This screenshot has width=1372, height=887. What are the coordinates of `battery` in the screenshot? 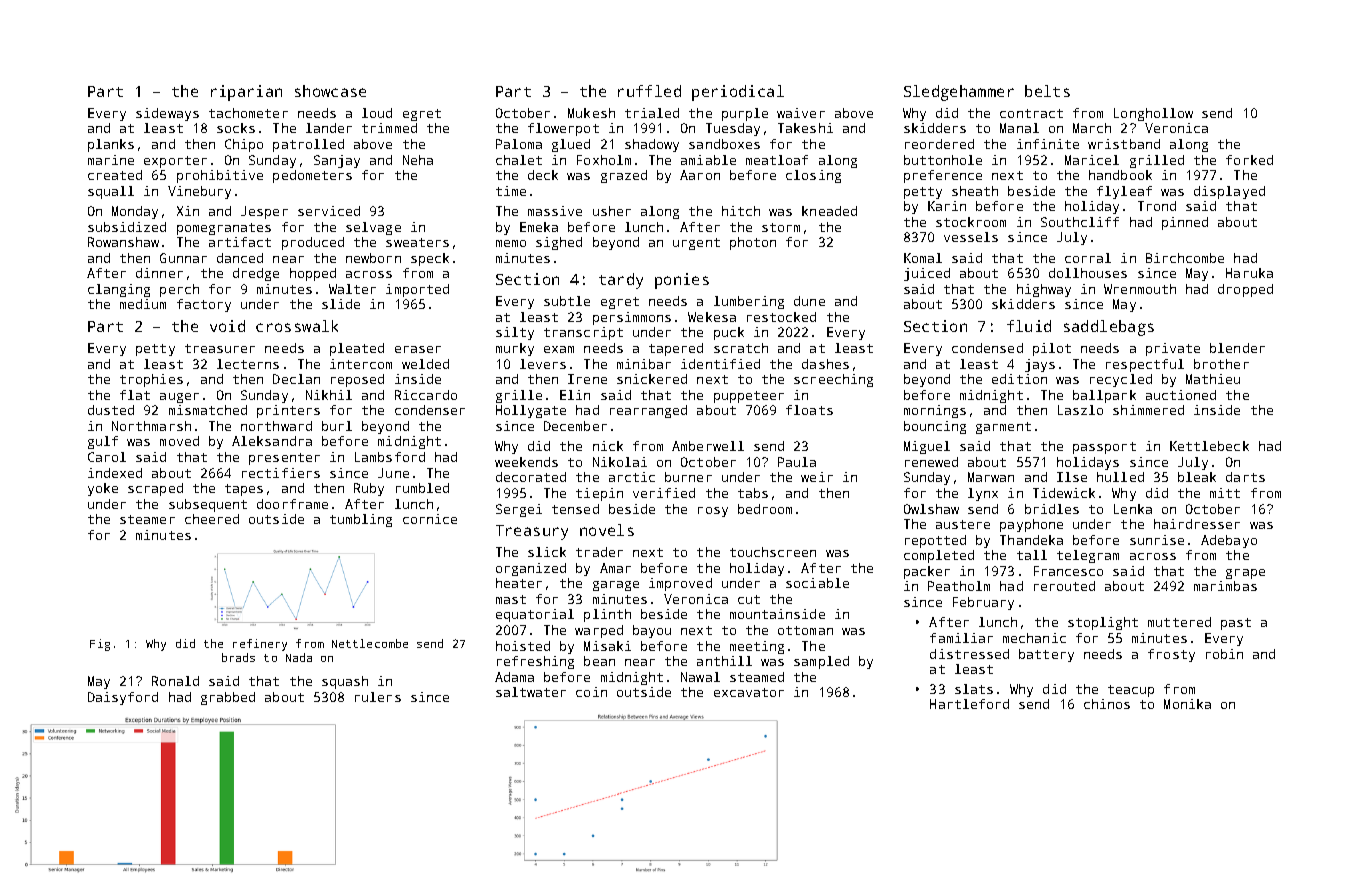 It's located at (1046, 655).
